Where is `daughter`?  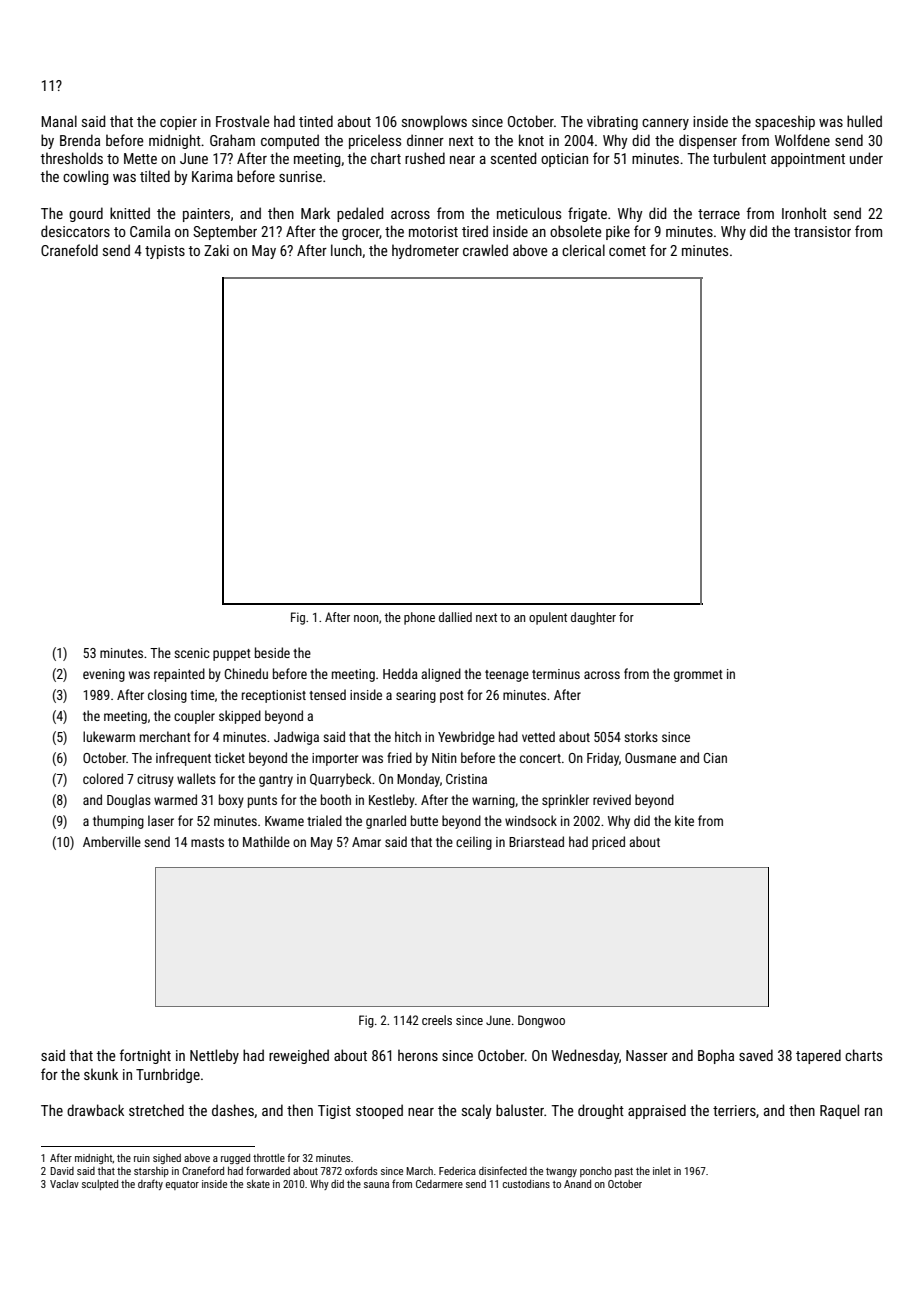 daughter is located at coordinates (593, 618).
